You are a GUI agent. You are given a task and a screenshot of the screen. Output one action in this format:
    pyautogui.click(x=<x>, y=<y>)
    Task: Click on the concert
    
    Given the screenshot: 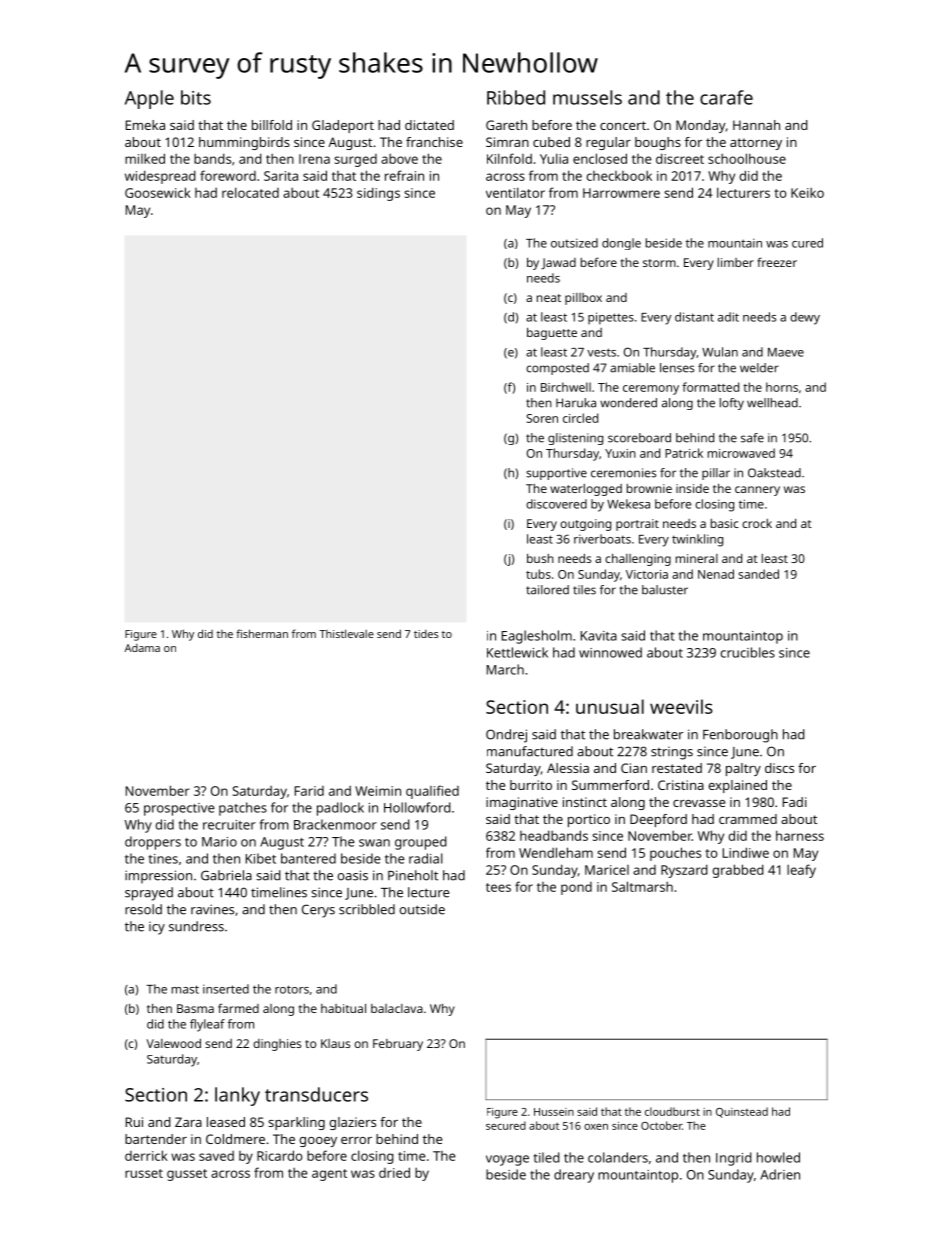 What is the action you would take?
    pyautogui.click(x=623, y=125)
